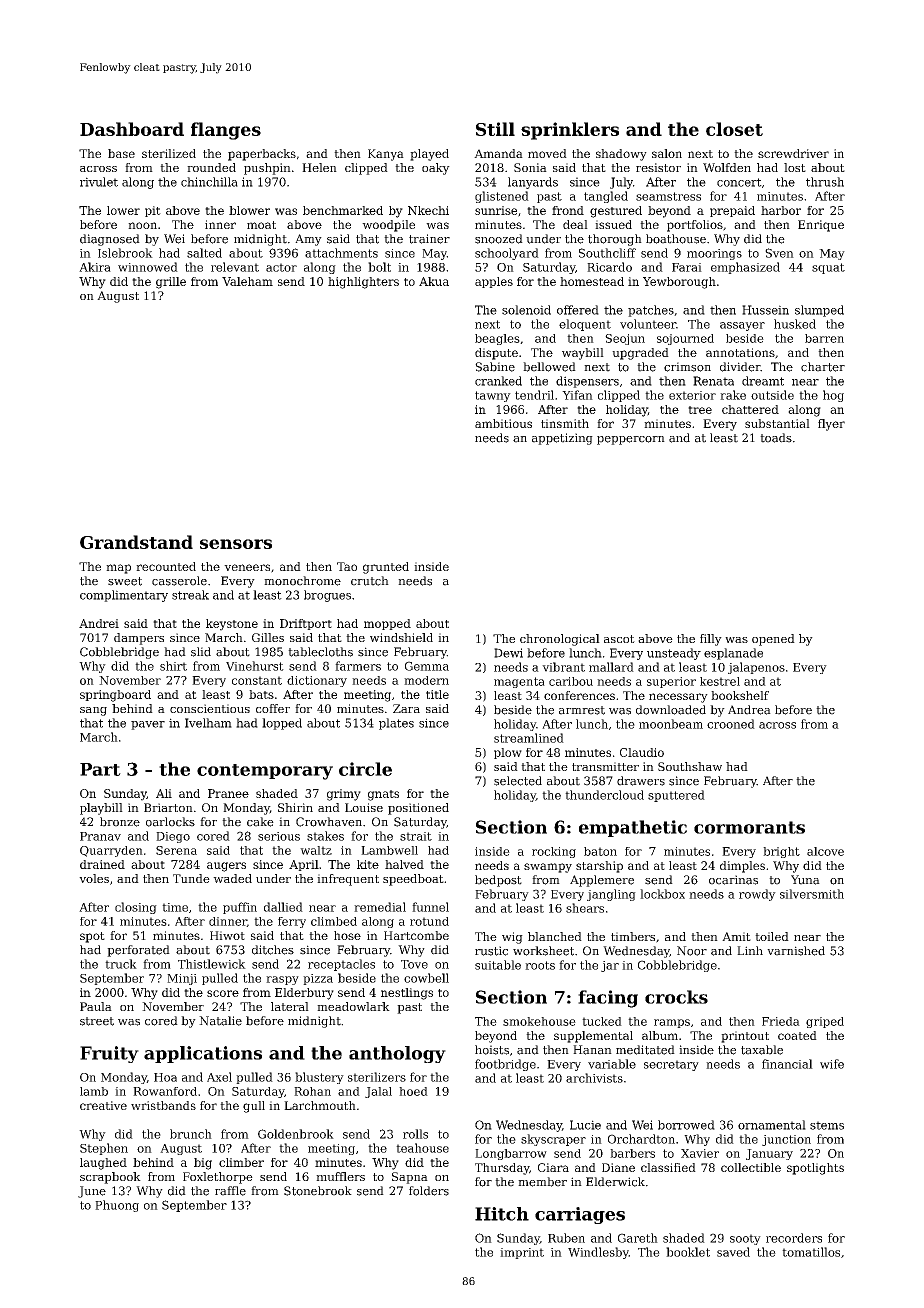  What do you see at coordinates (687, 367) in the screenshot?
I see `crimson` at bounding box center [687, 367].
